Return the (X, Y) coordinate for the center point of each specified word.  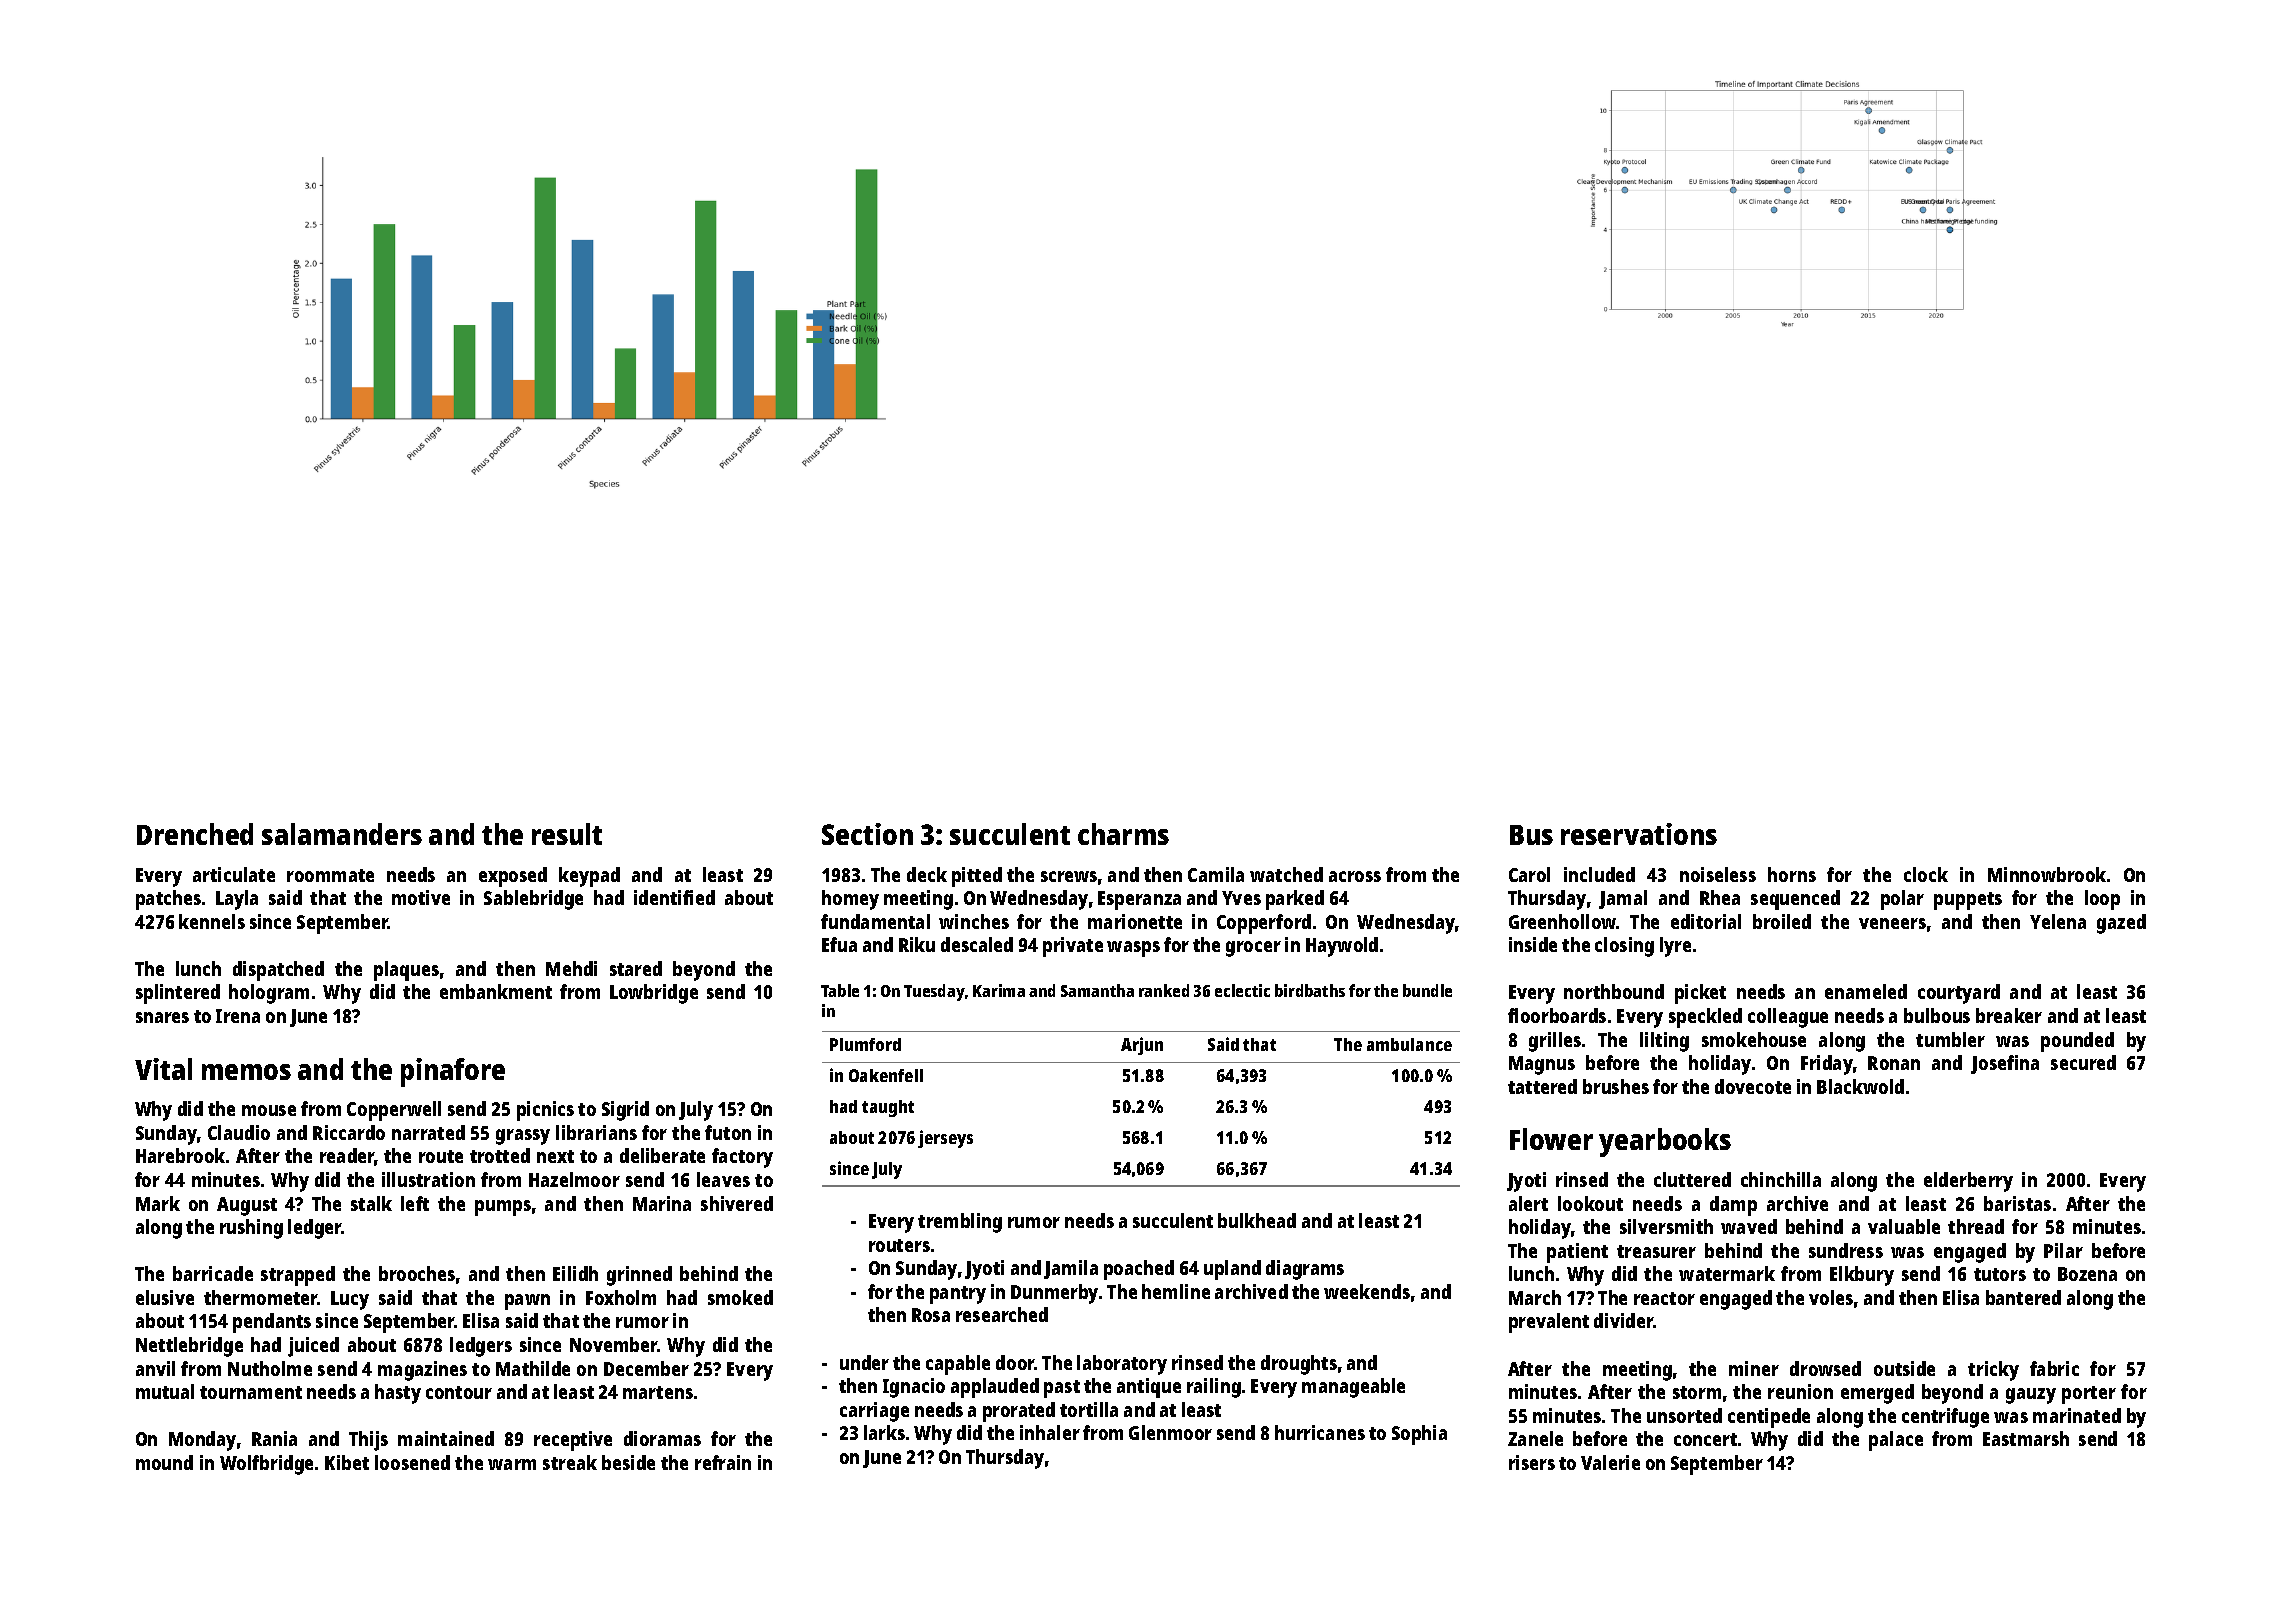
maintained (446, 1438)
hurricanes (1320, 1432)
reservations (1639, 834)
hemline (1176, 1291)
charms (1123, 834)
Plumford (865, 1044)
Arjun (1142, 1046)
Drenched (195, 834)
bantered (2023, 1297)
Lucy (350, 1300)
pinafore (453, 1072)
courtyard (1959, 994)
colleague (1788, 1018)
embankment (496, 991)
